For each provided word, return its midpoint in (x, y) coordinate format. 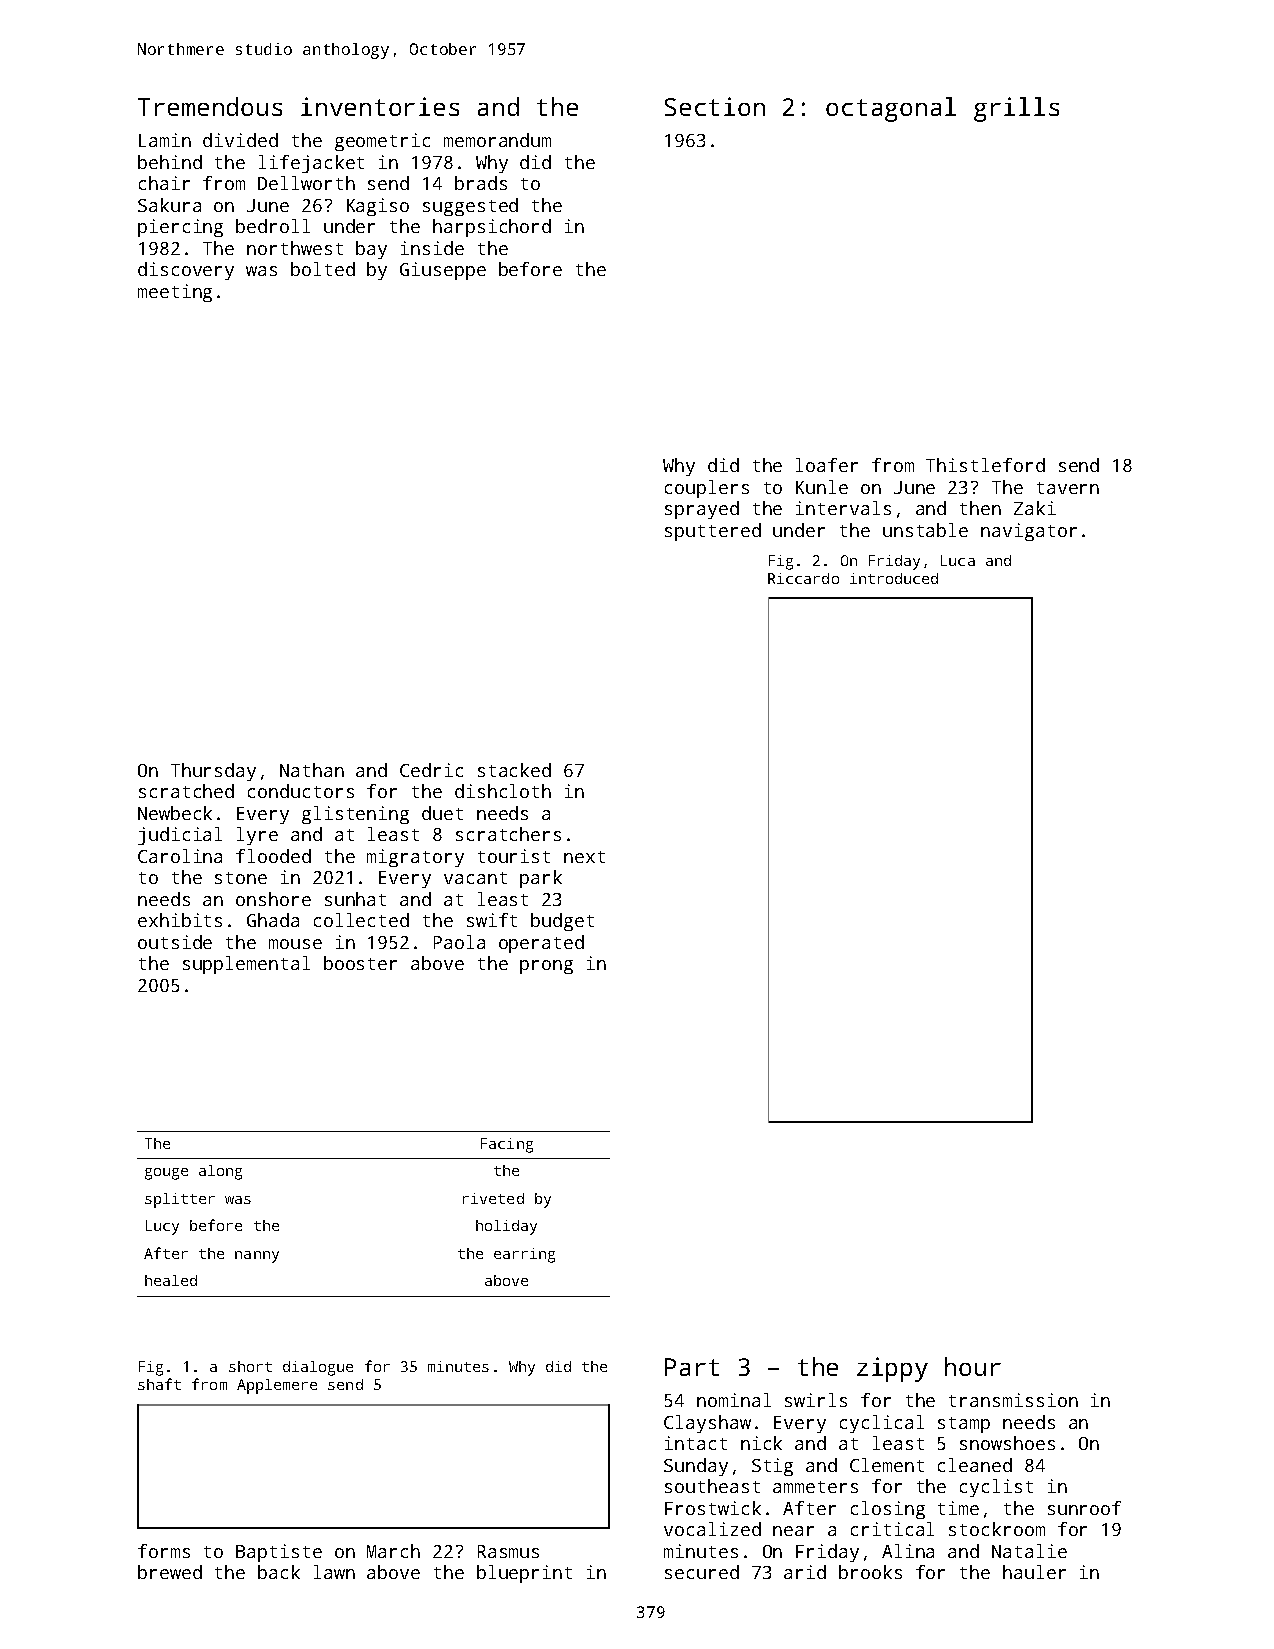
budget (562, 922)
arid (805, 1572)
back (279, 1572)
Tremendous (210, 106)
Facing (507, 1145)
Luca (958, 560)
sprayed (702, 510)
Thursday (213, 772)
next (584, 857)
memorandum (497, 140)
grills (1016, 109)
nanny (257, 1257)
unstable (925, 530)
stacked (514, 770)
